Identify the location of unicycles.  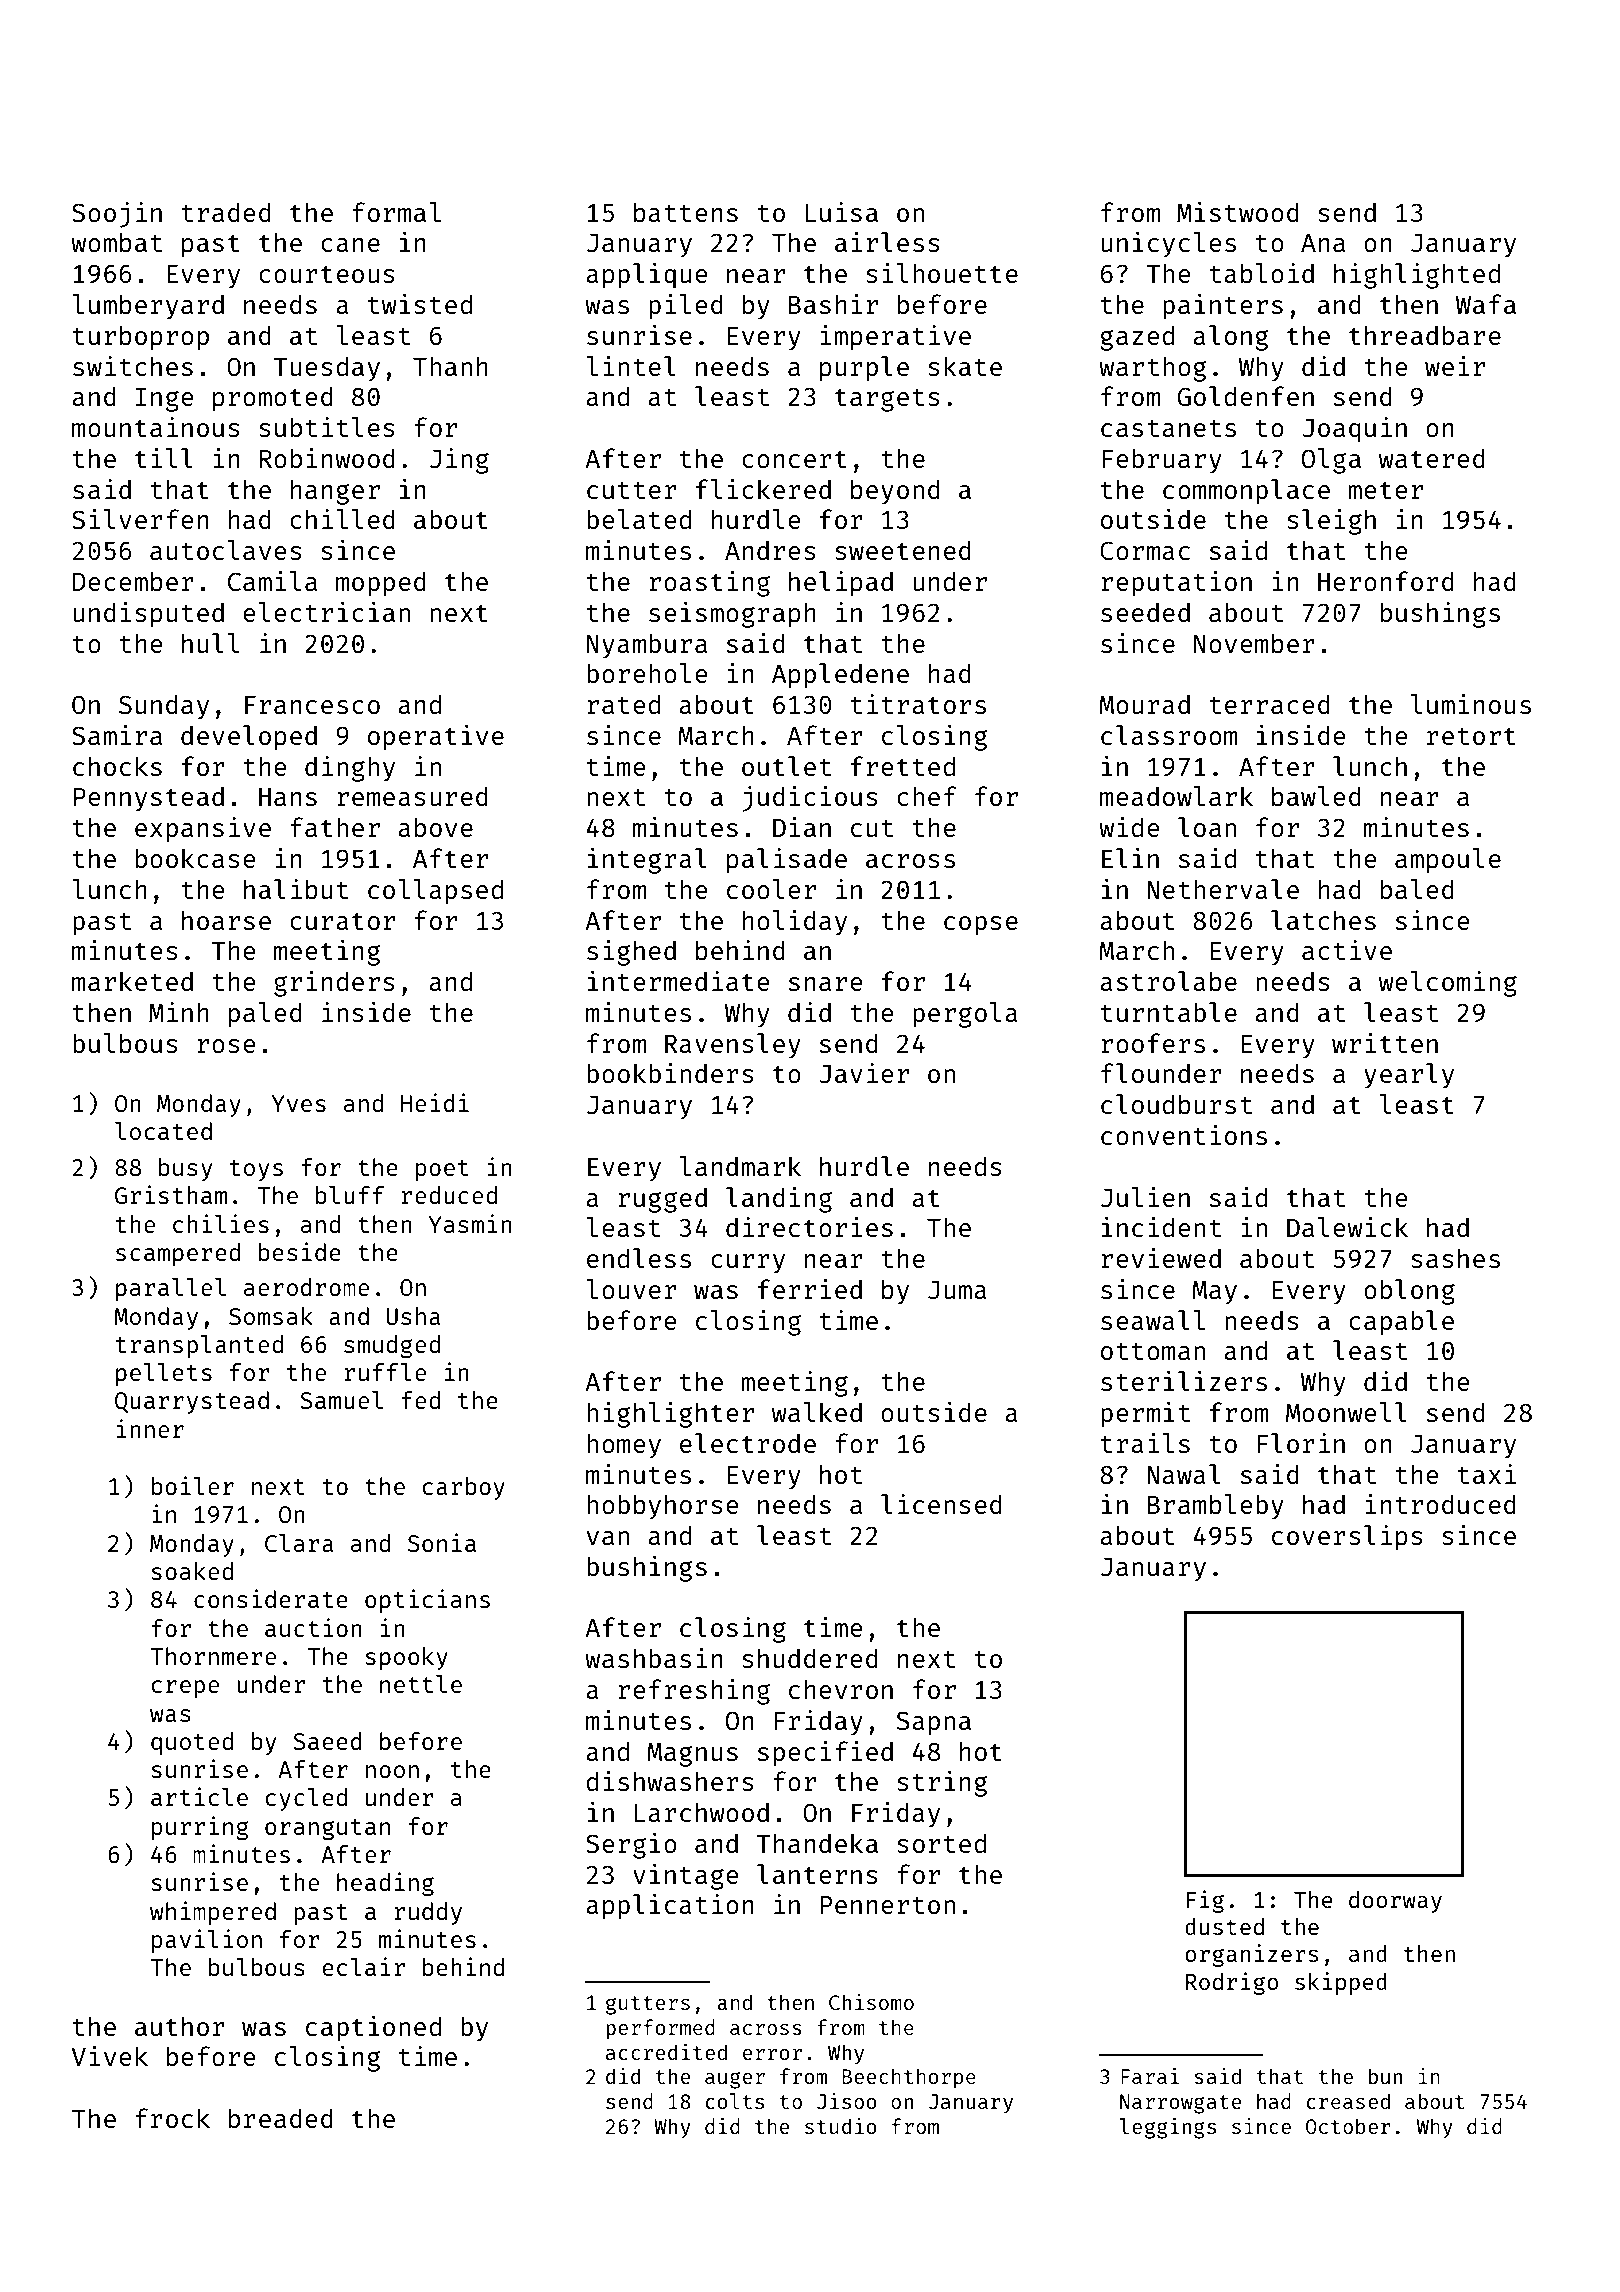
(1168, 245).
